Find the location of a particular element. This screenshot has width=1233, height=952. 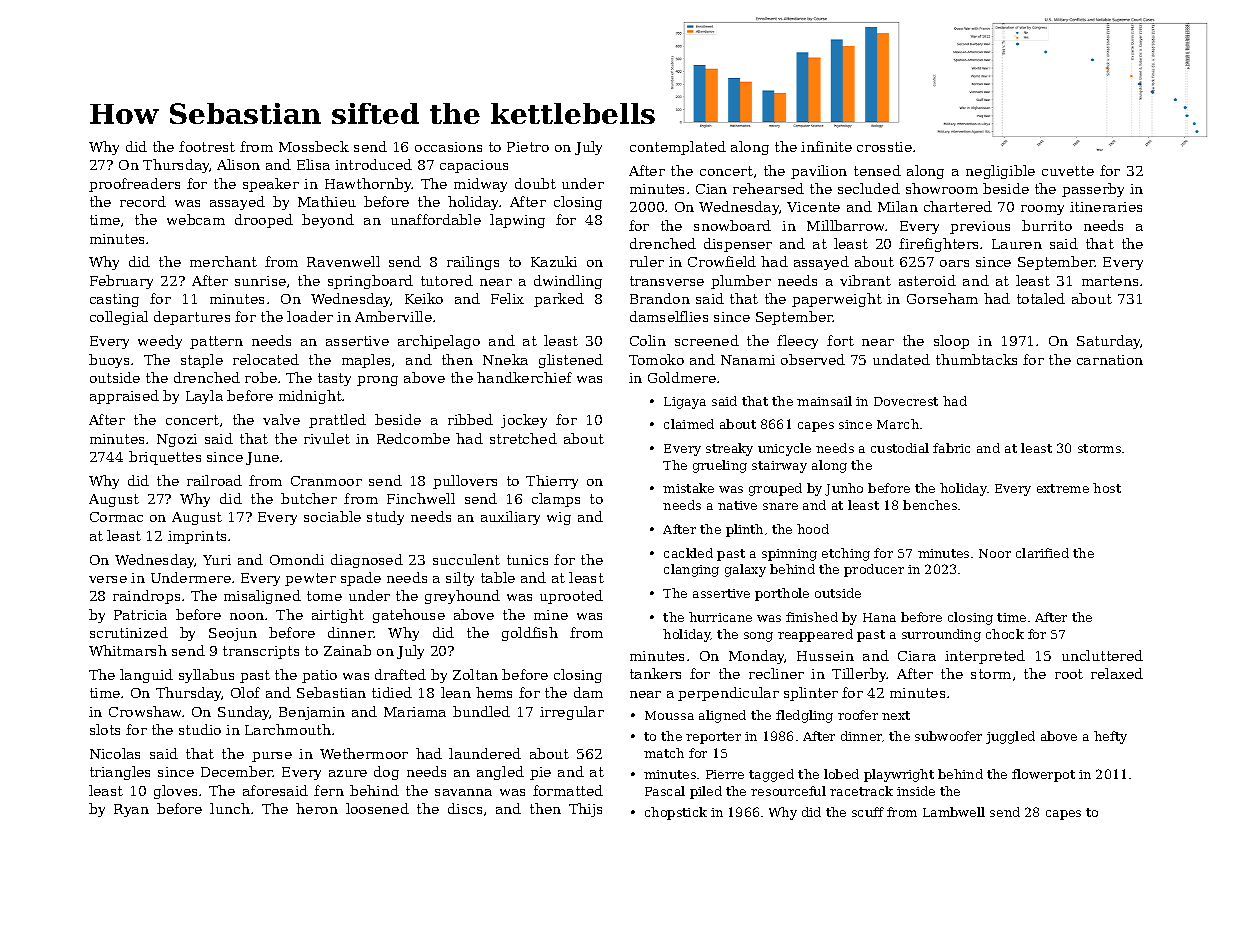

clarified is located at coordinates (1042, 553).
